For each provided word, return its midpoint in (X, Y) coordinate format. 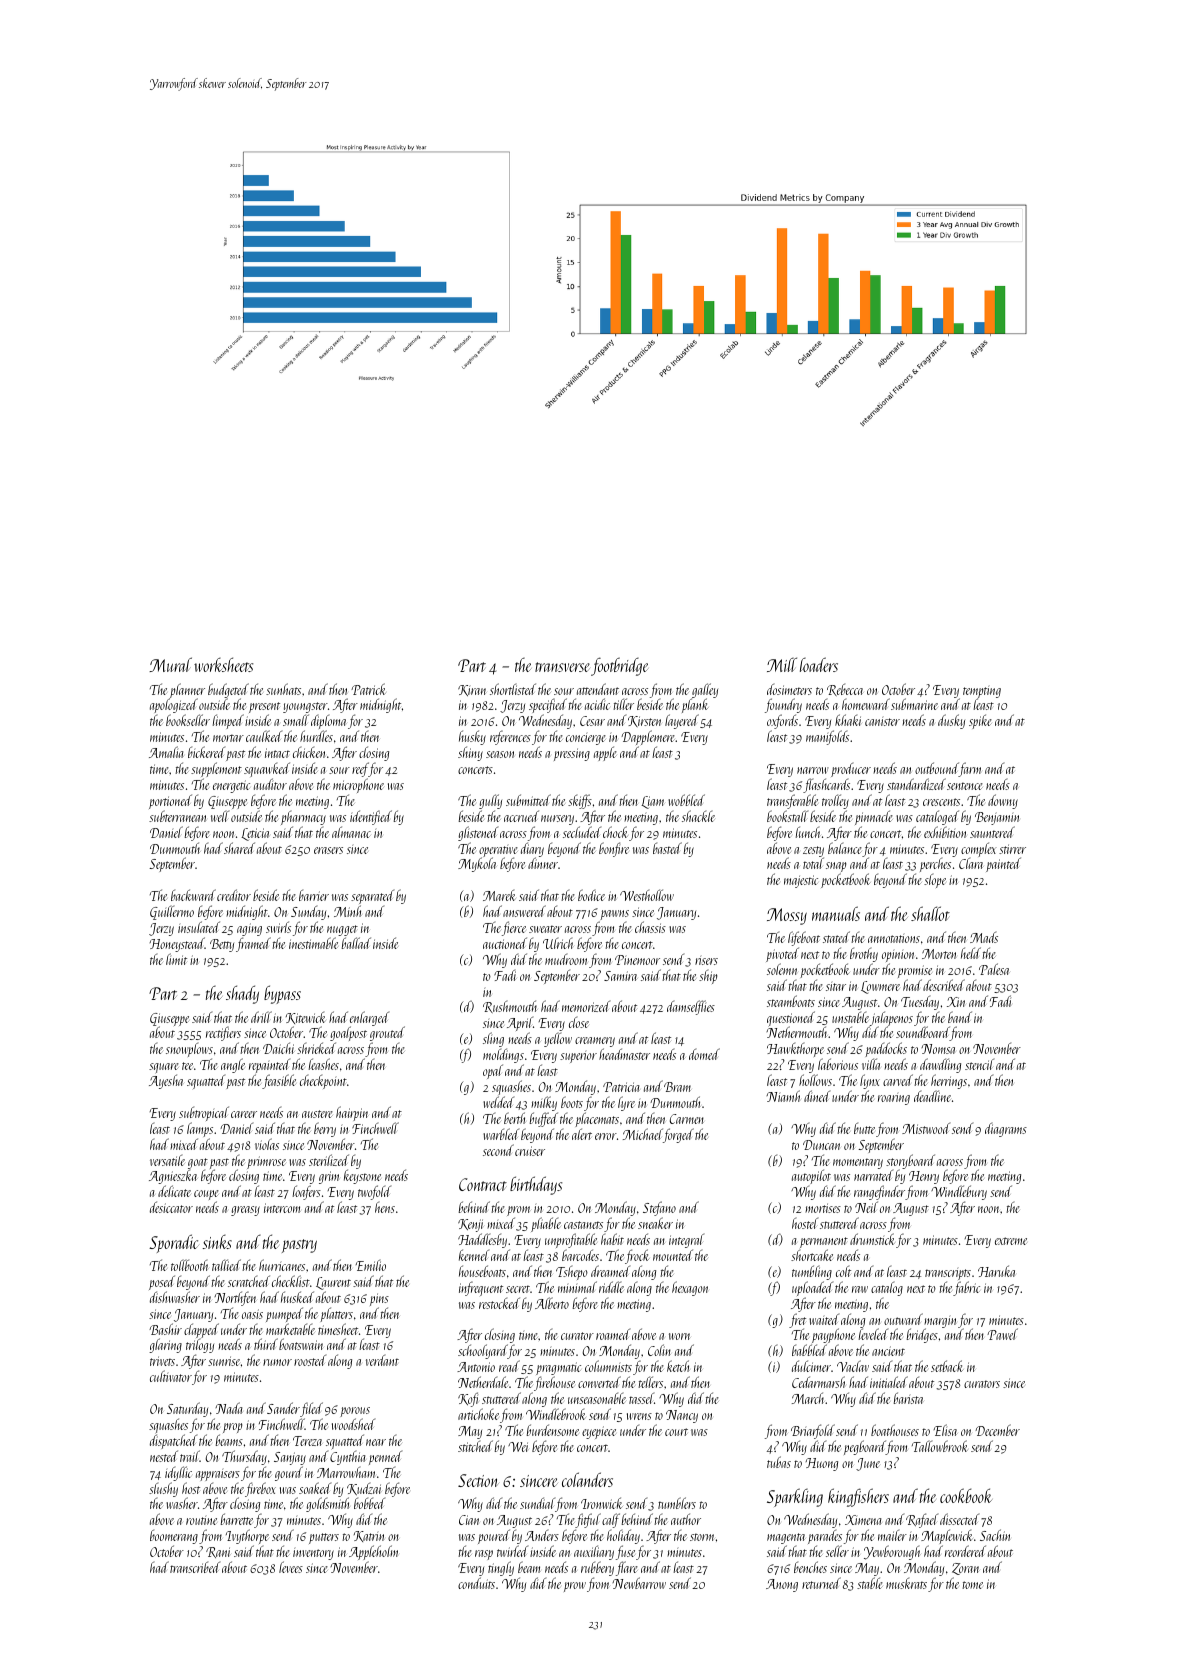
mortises (823, 1208)
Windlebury (959, 1194)
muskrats (906, 1583)
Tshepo (572, 1273)
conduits (476, 1583)
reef (360, 769)
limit (176, 959)
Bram (677, 1087)
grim (329, 1177)
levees (291, 1567)
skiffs (580, 801)
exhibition (945, 832)
